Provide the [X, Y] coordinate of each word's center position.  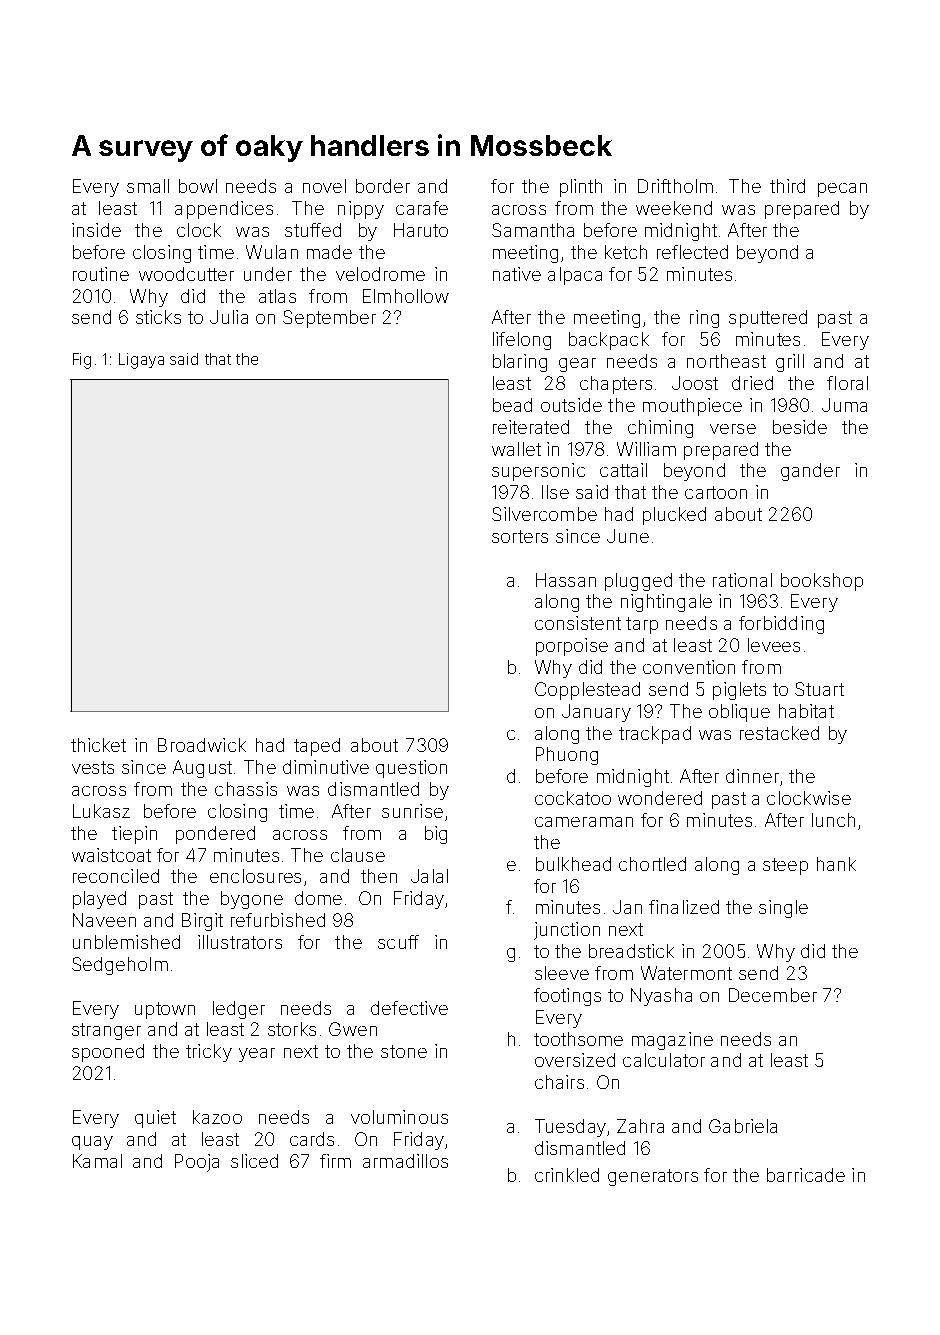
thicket [98, 745]
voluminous [399, 1117]
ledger [239, 1010]
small [148, 186]
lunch [833, 820]
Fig [82, 361]
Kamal [97, 1161]
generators [653, 1177]
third [787, 186]
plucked [674, 516]
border [383, 186]
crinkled [567, 1175]
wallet [516, 449]
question [411, 769]
